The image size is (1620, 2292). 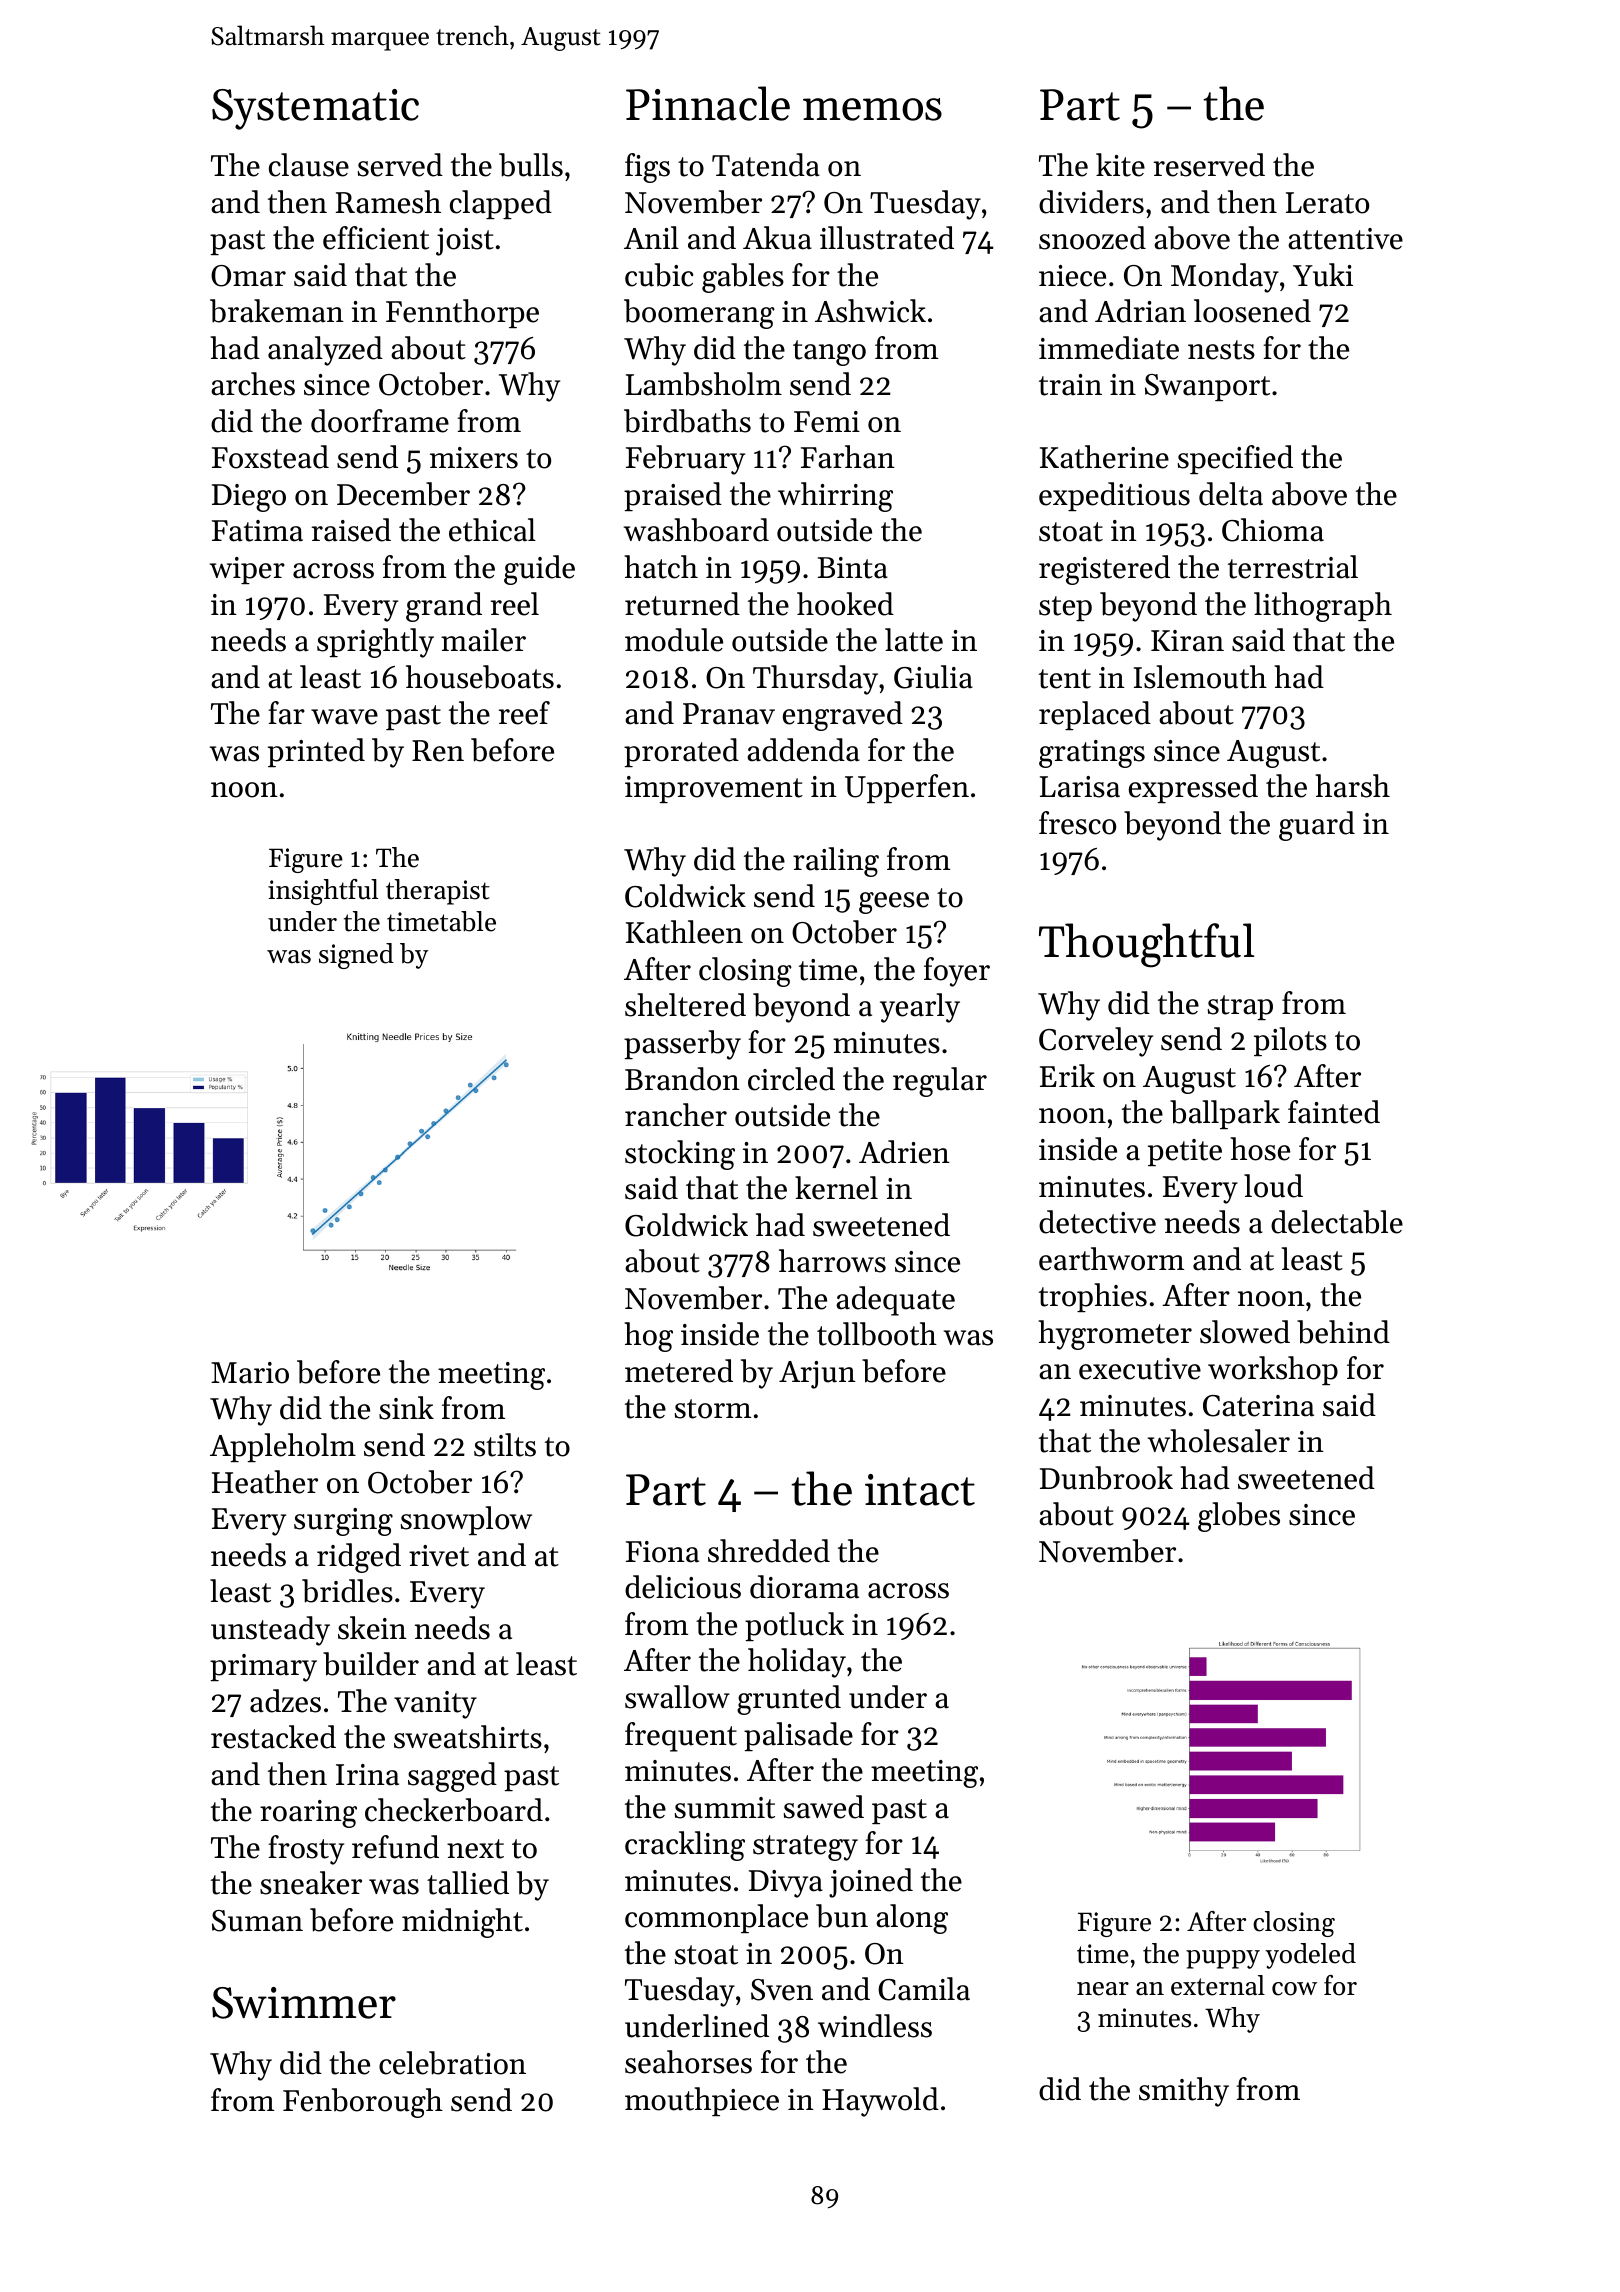 What do you see at coordinates (791, 1079) in the screenshot?
I see `circled` at bounding box center [791, 1079].
